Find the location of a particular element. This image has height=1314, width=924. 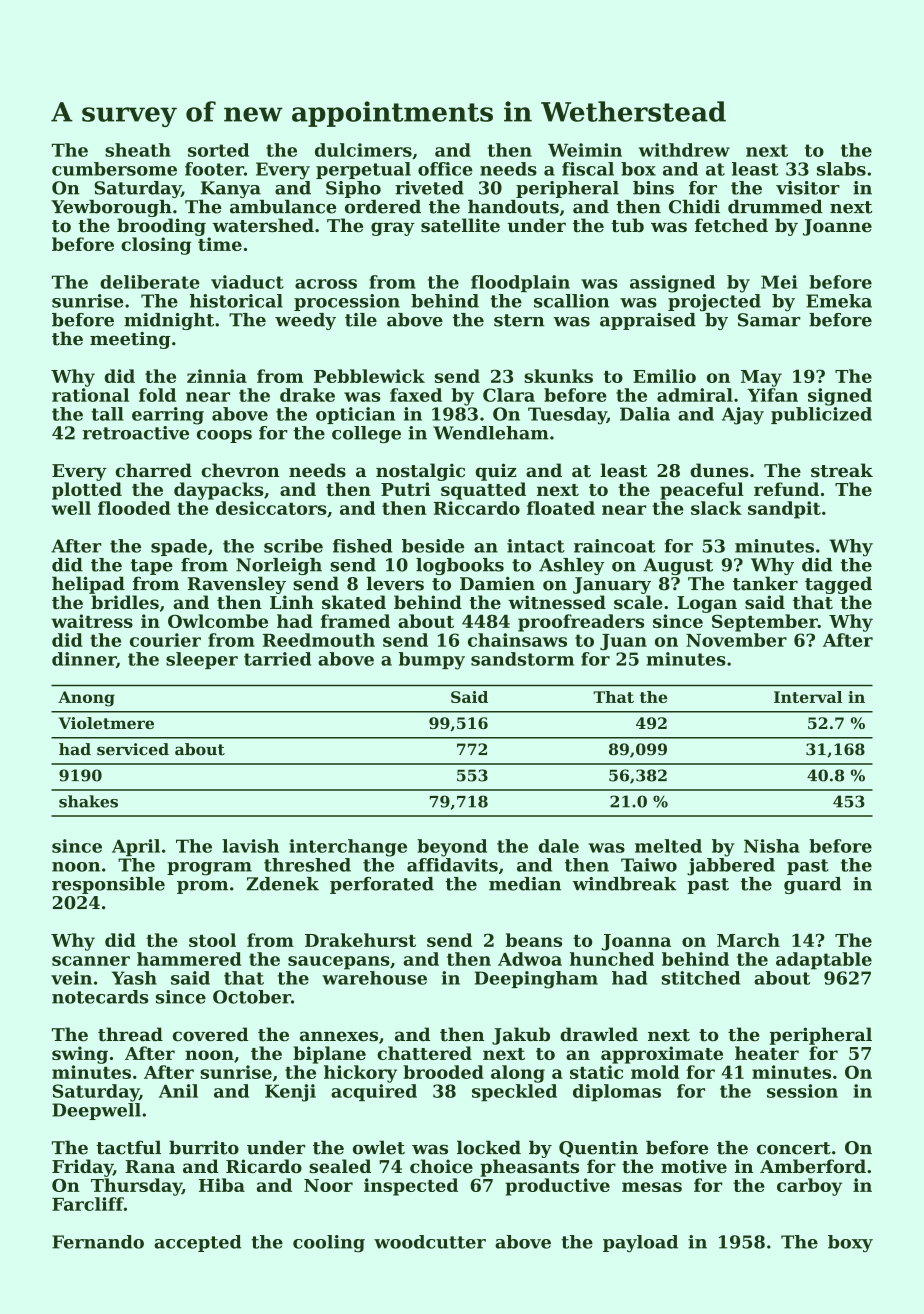

November is located at coordinates (736, 640).
